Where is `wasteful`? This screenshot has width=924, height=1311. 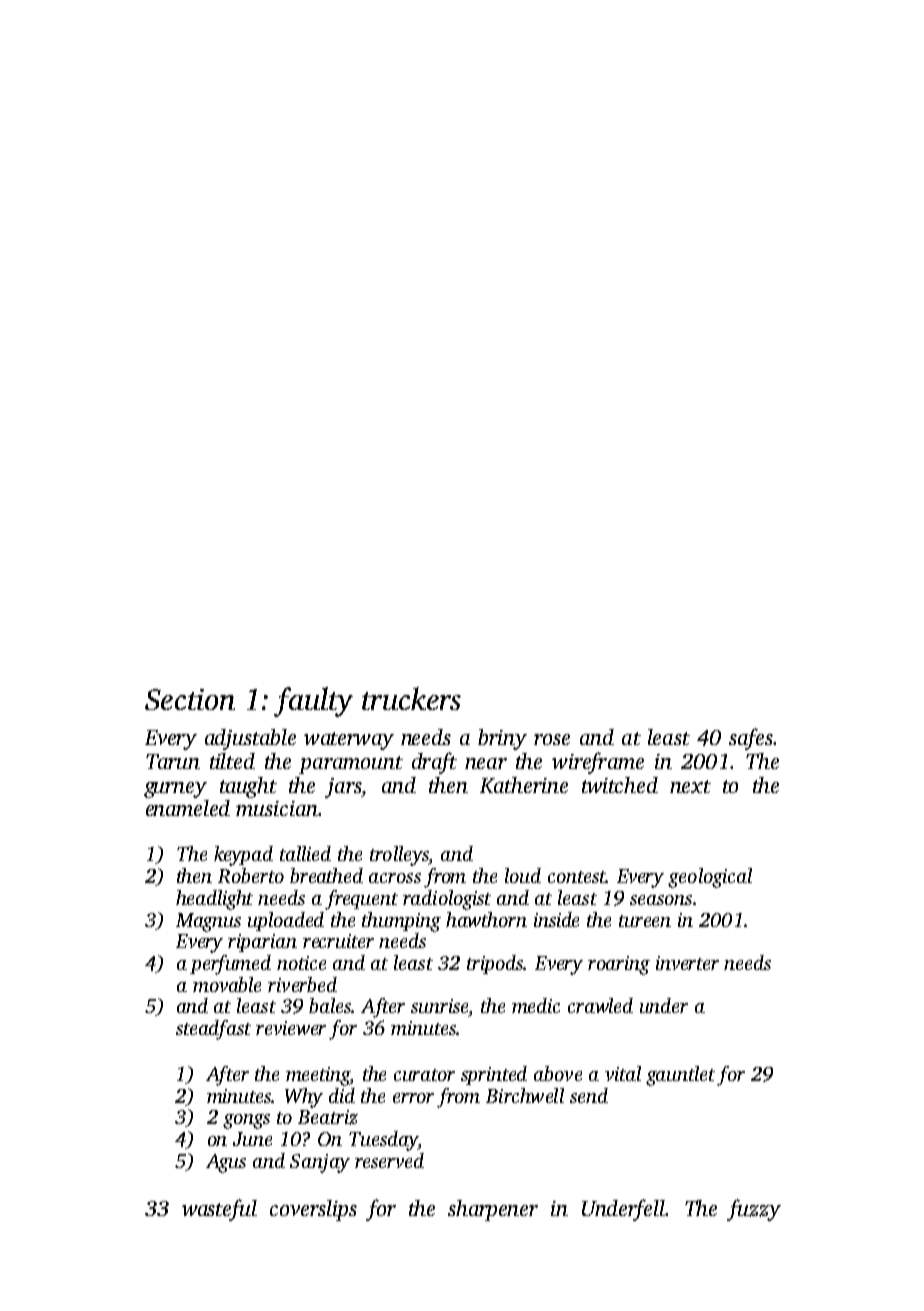
wasteful is located at coordinates (219, 1210).
